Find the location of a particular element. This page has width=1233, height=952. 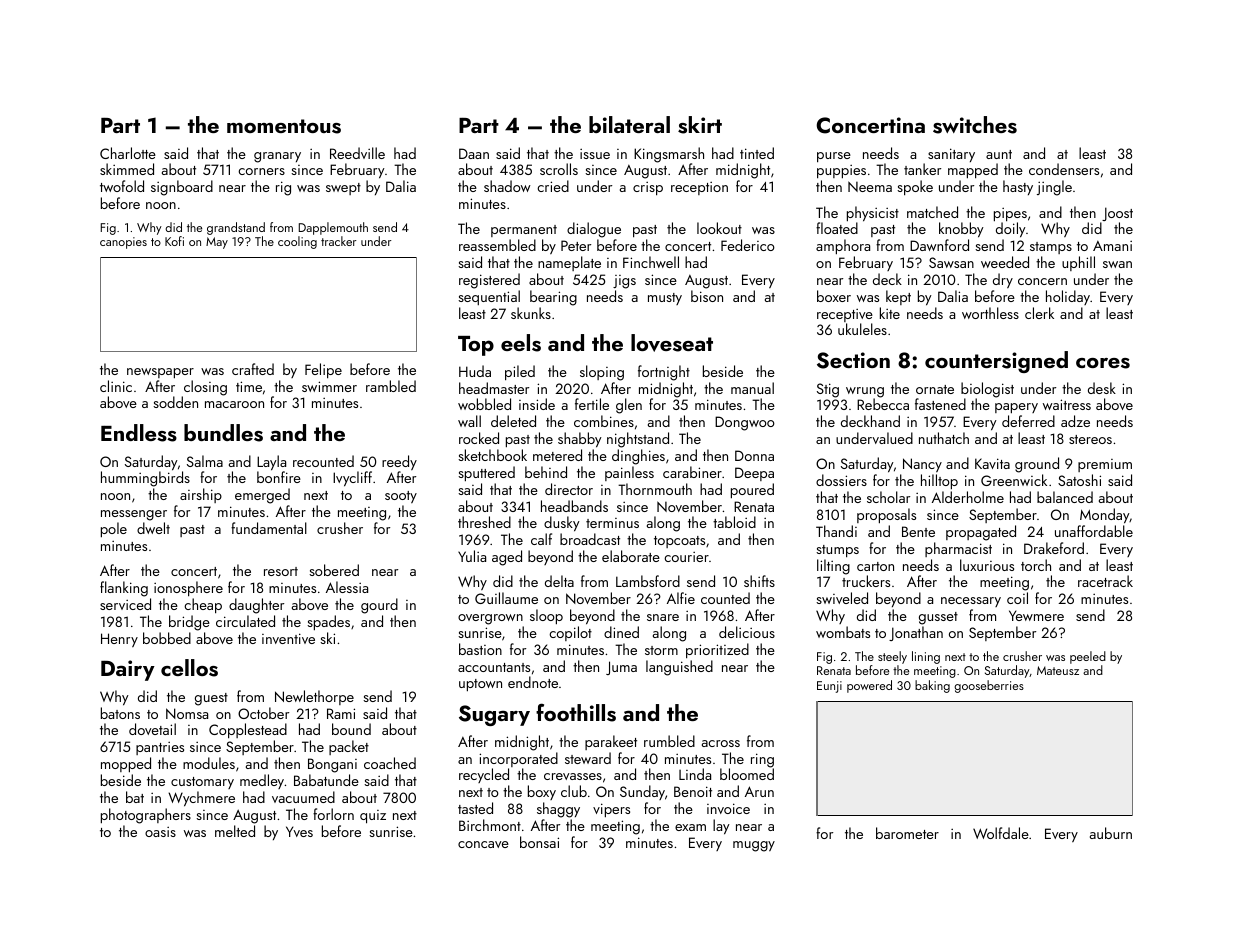

courier is located at coordinates (686, 557).
